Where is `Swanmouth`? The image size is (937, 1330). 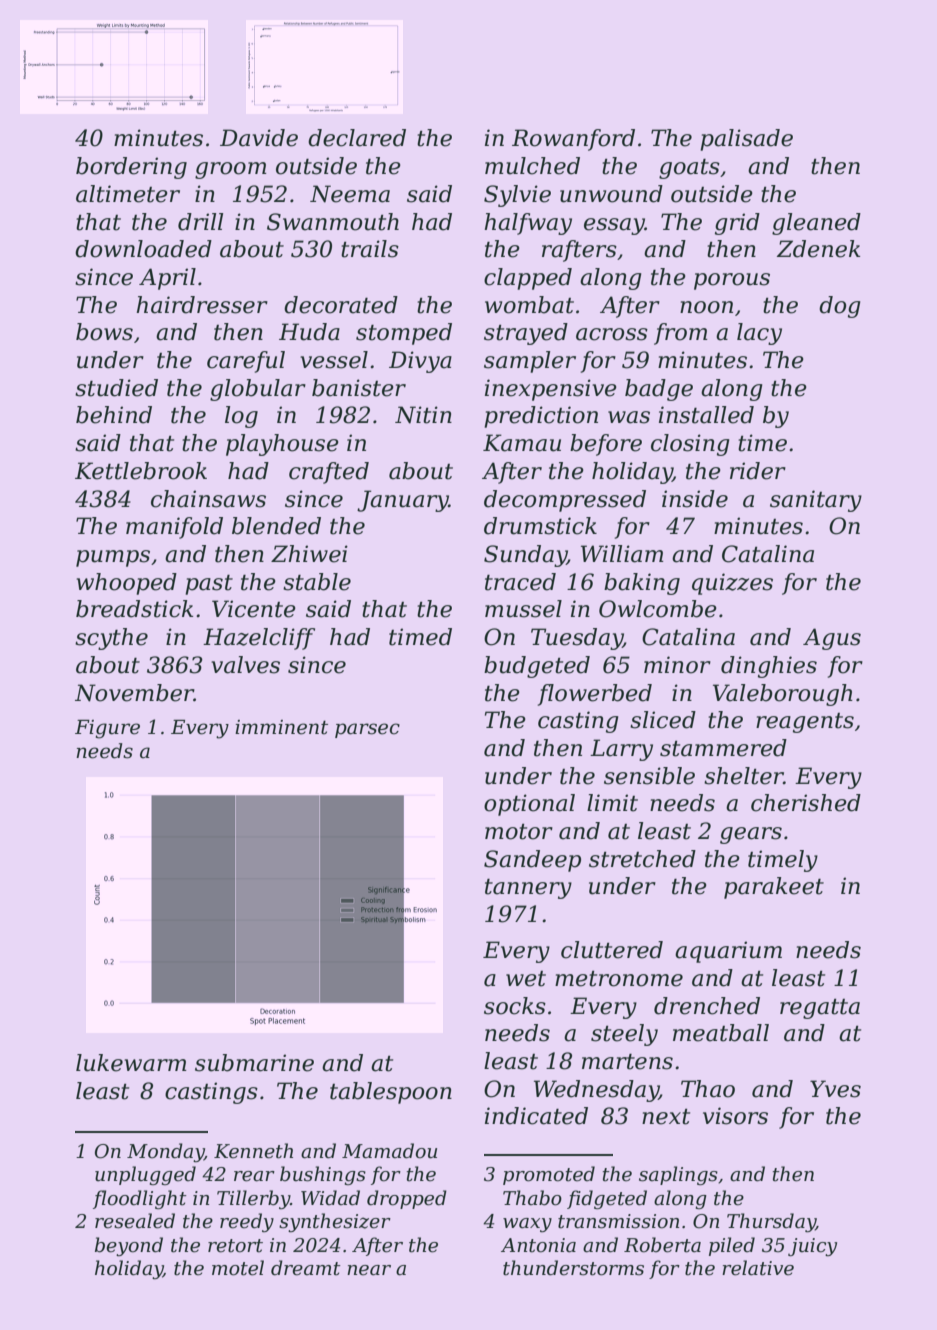
Swanmouth is located at coordinates (333, 222).
